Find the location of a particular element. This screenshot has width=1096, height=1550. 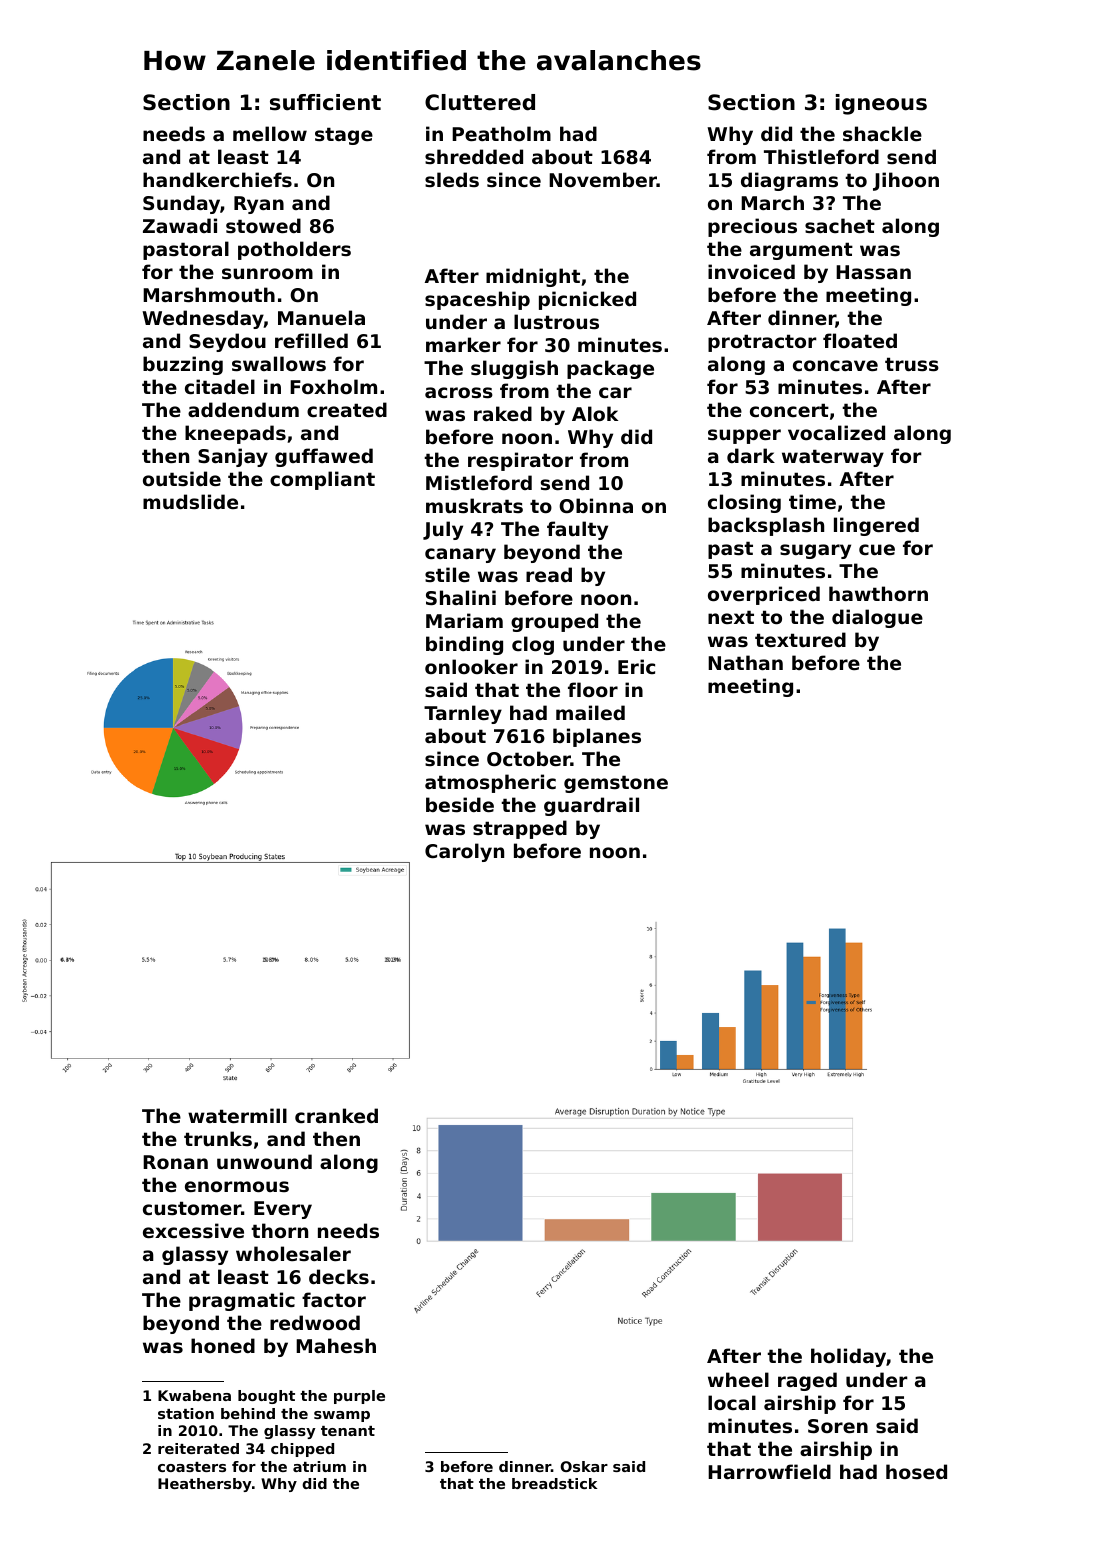

clog is located at coordinates (533, 645).
